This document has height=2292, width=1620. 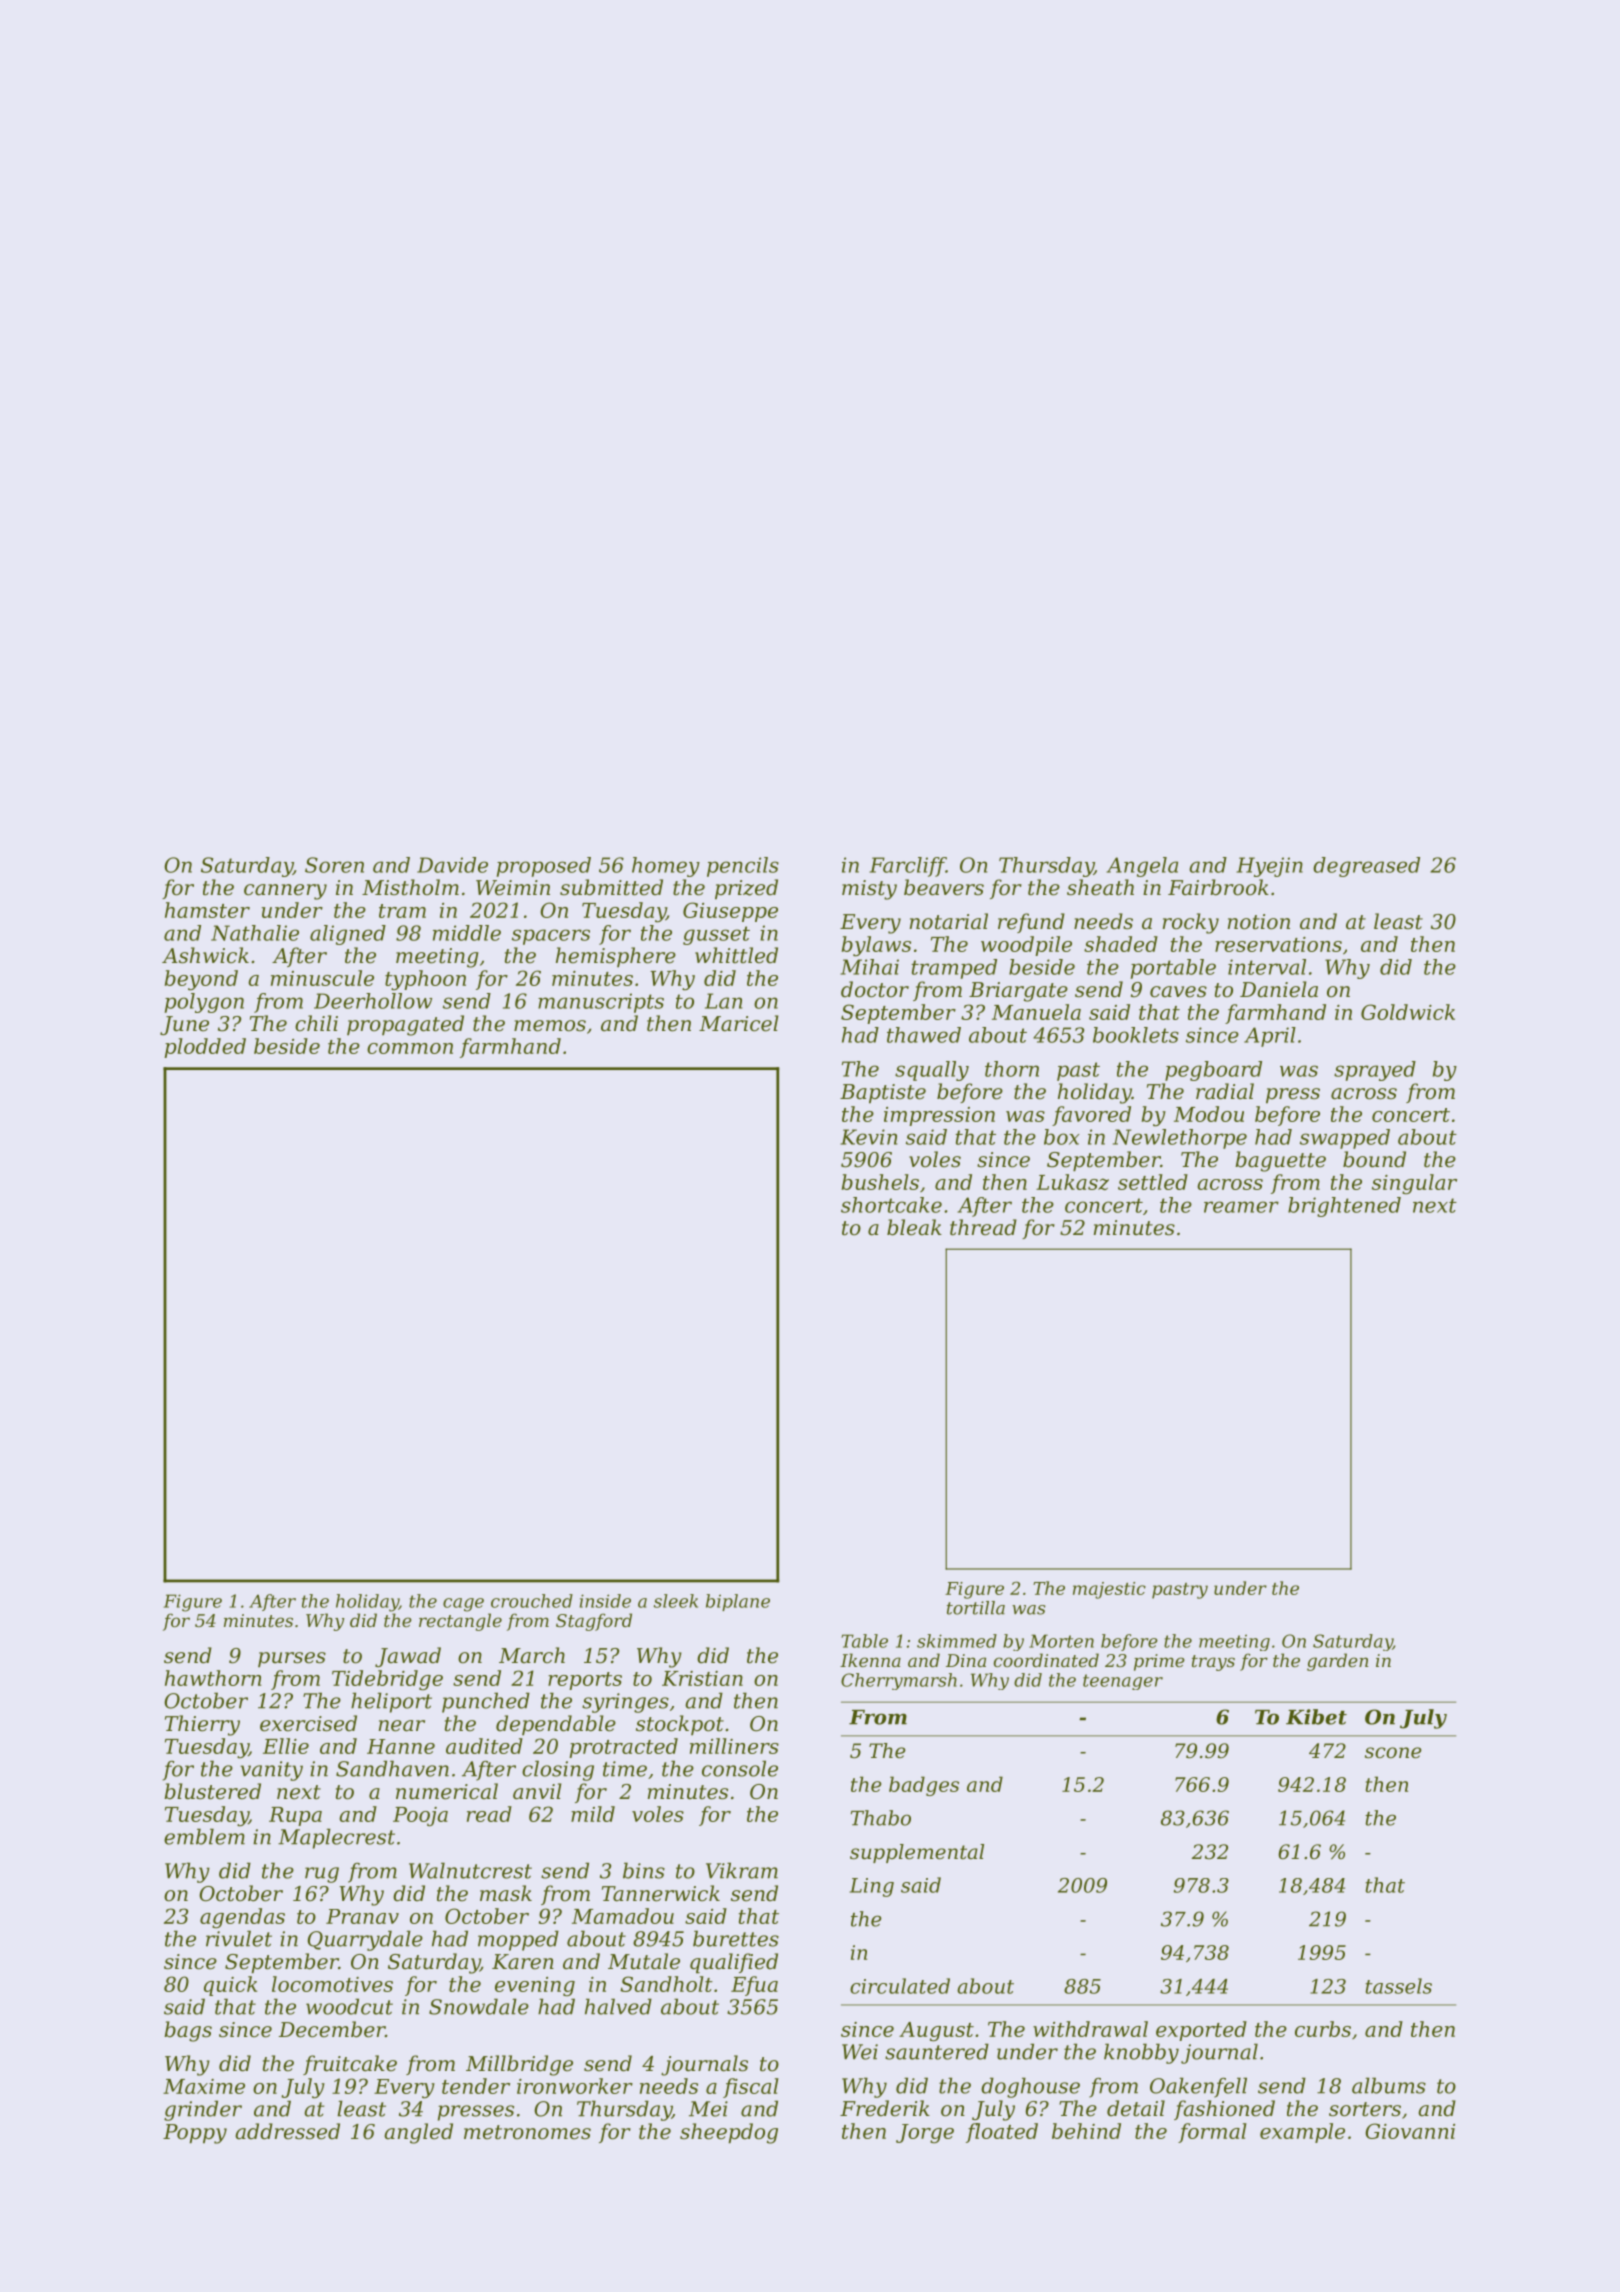 What do you see at coordinates (334, 865) in the document?
I see `Soren` at bounding box center [334, 865].
